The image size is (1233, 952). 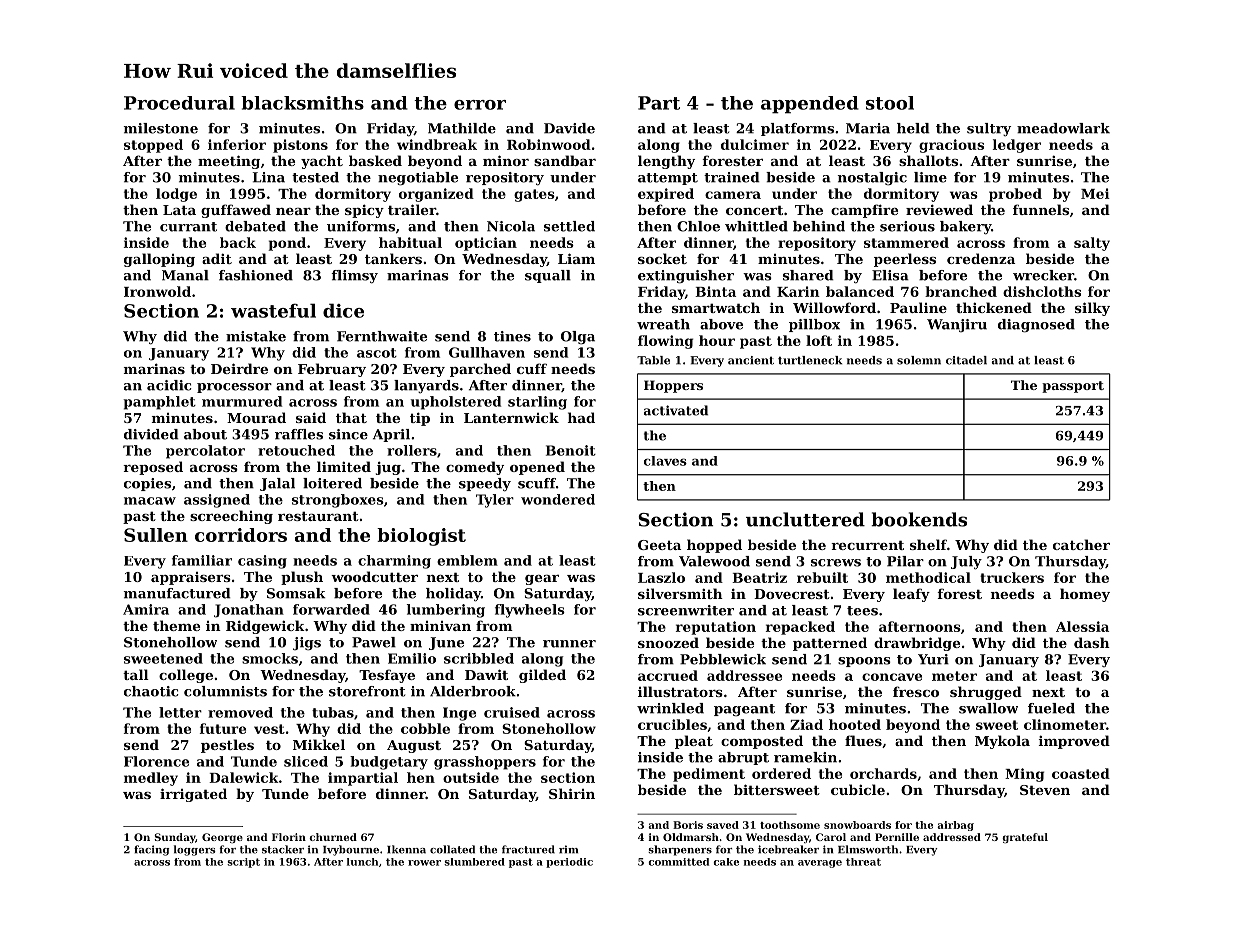 What do you see at coordinates (150, 501) in the page?
I see `macaw` at bounding box center [150, 501].
